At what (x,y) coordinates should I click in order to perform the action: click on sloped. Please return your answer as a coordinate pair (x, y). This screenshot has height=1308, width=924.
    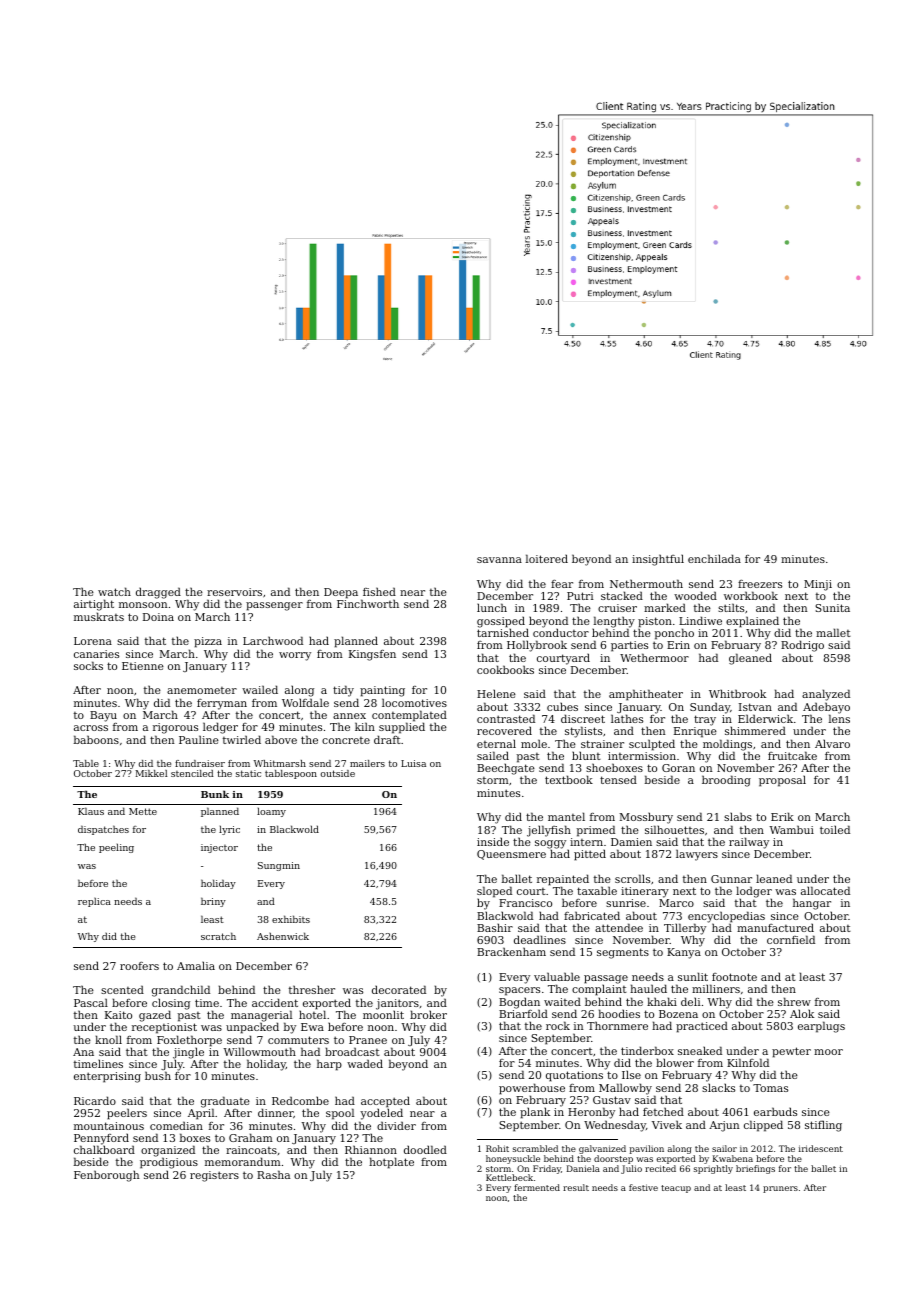
    Looking at the image, I should click on (494, 892).
